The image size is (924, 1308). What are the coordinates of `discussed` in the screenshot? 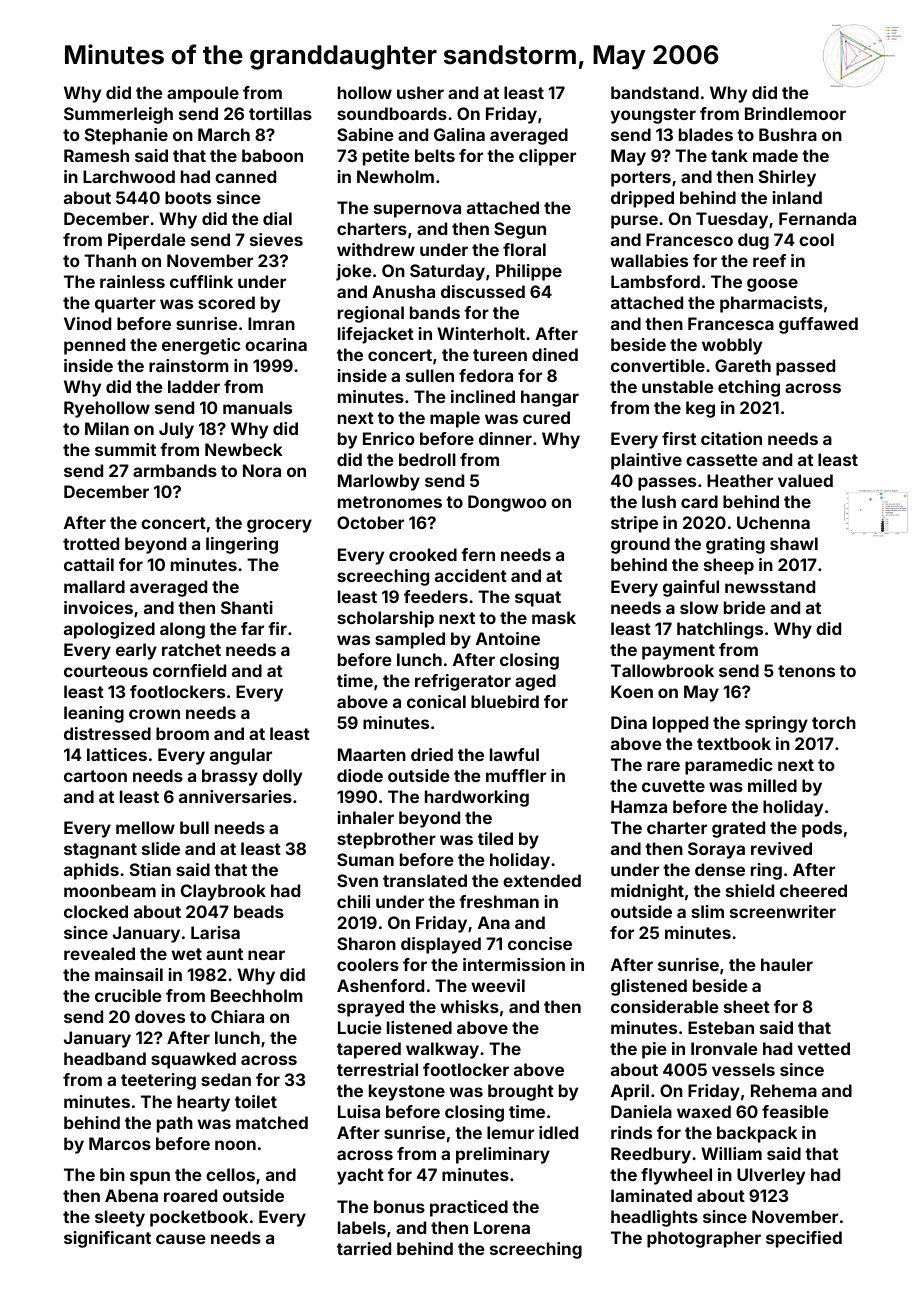 It's located at (483, 291).
